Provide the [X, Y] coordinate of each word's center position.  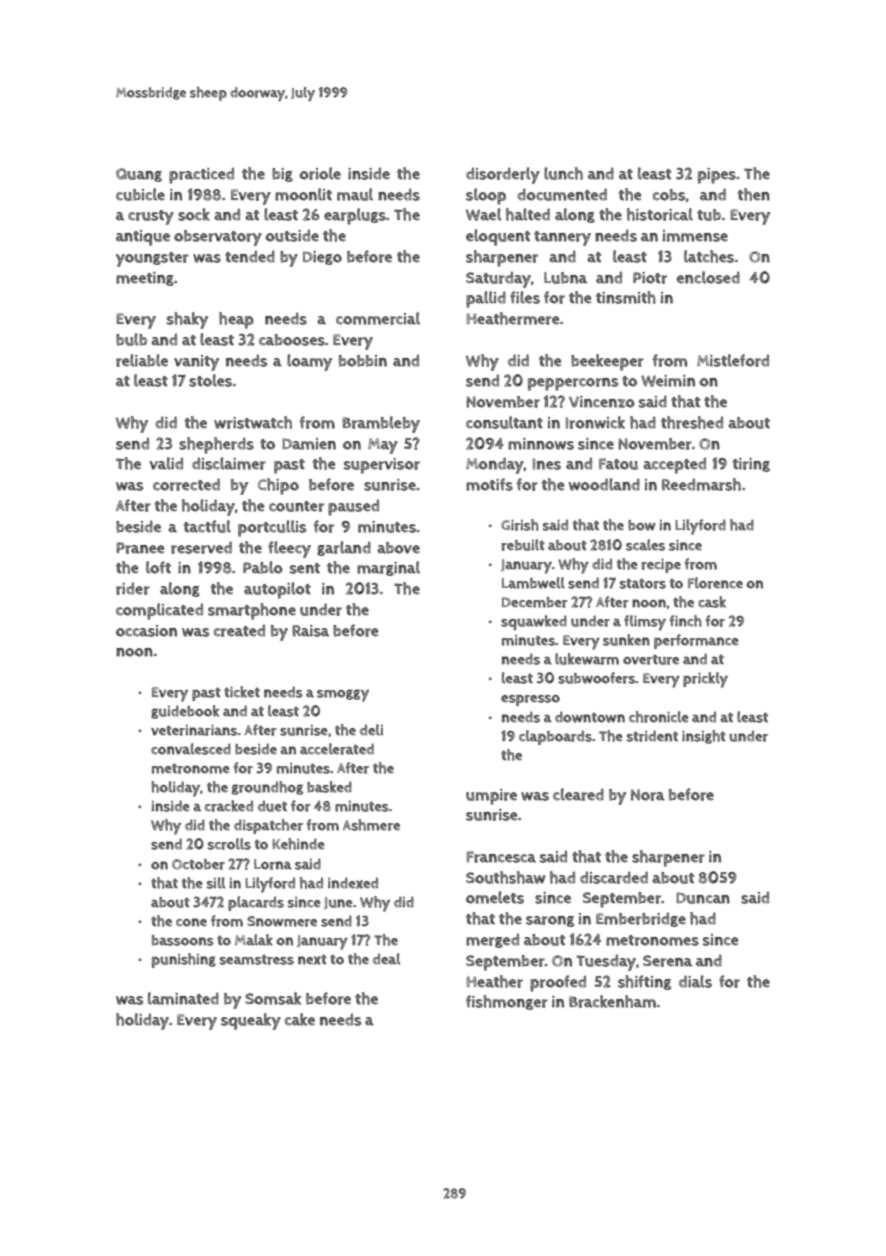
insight [704, 737]
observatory [218, 238]
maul [355, 194]
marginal [388, 568]
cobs [669, 195]
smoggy [343, 695]
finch [686, 621]
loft [158, 567]
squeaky [251, 1021]
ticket [242, 692]
